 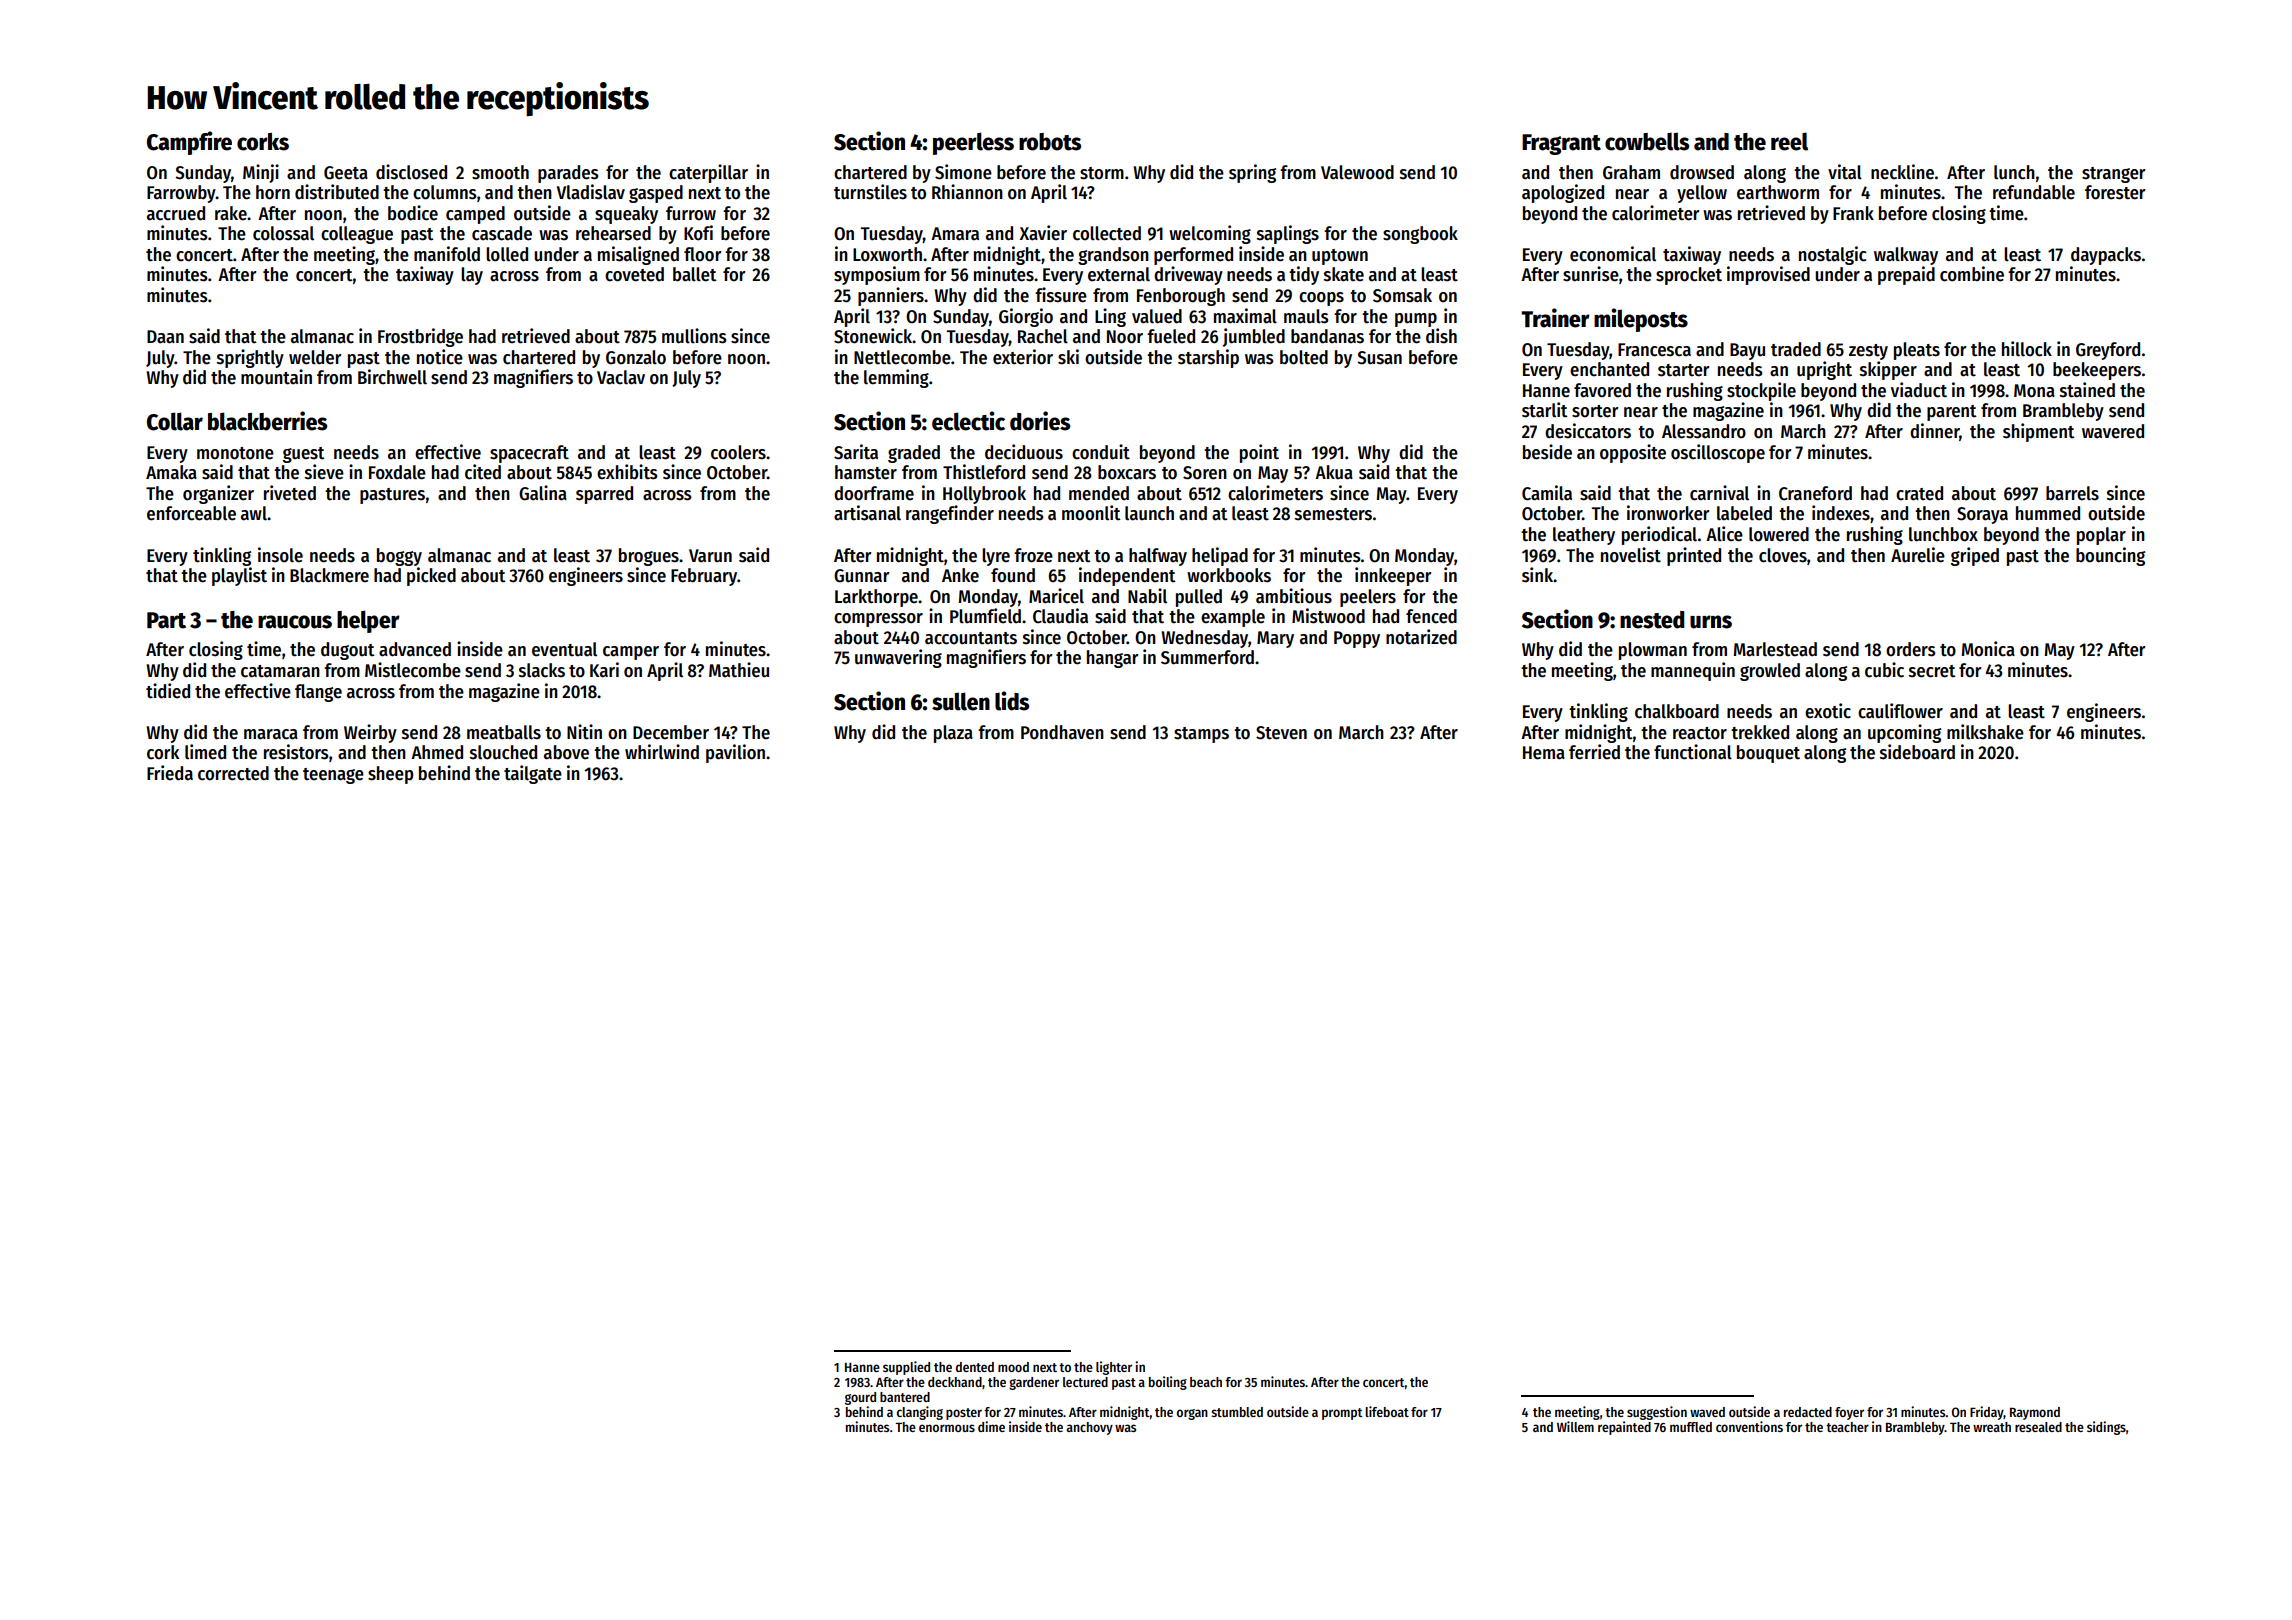 What do you see at coordinates (1779, 534) in the screenshot?
I see `lowered` at bounding box center [1779, 534].
